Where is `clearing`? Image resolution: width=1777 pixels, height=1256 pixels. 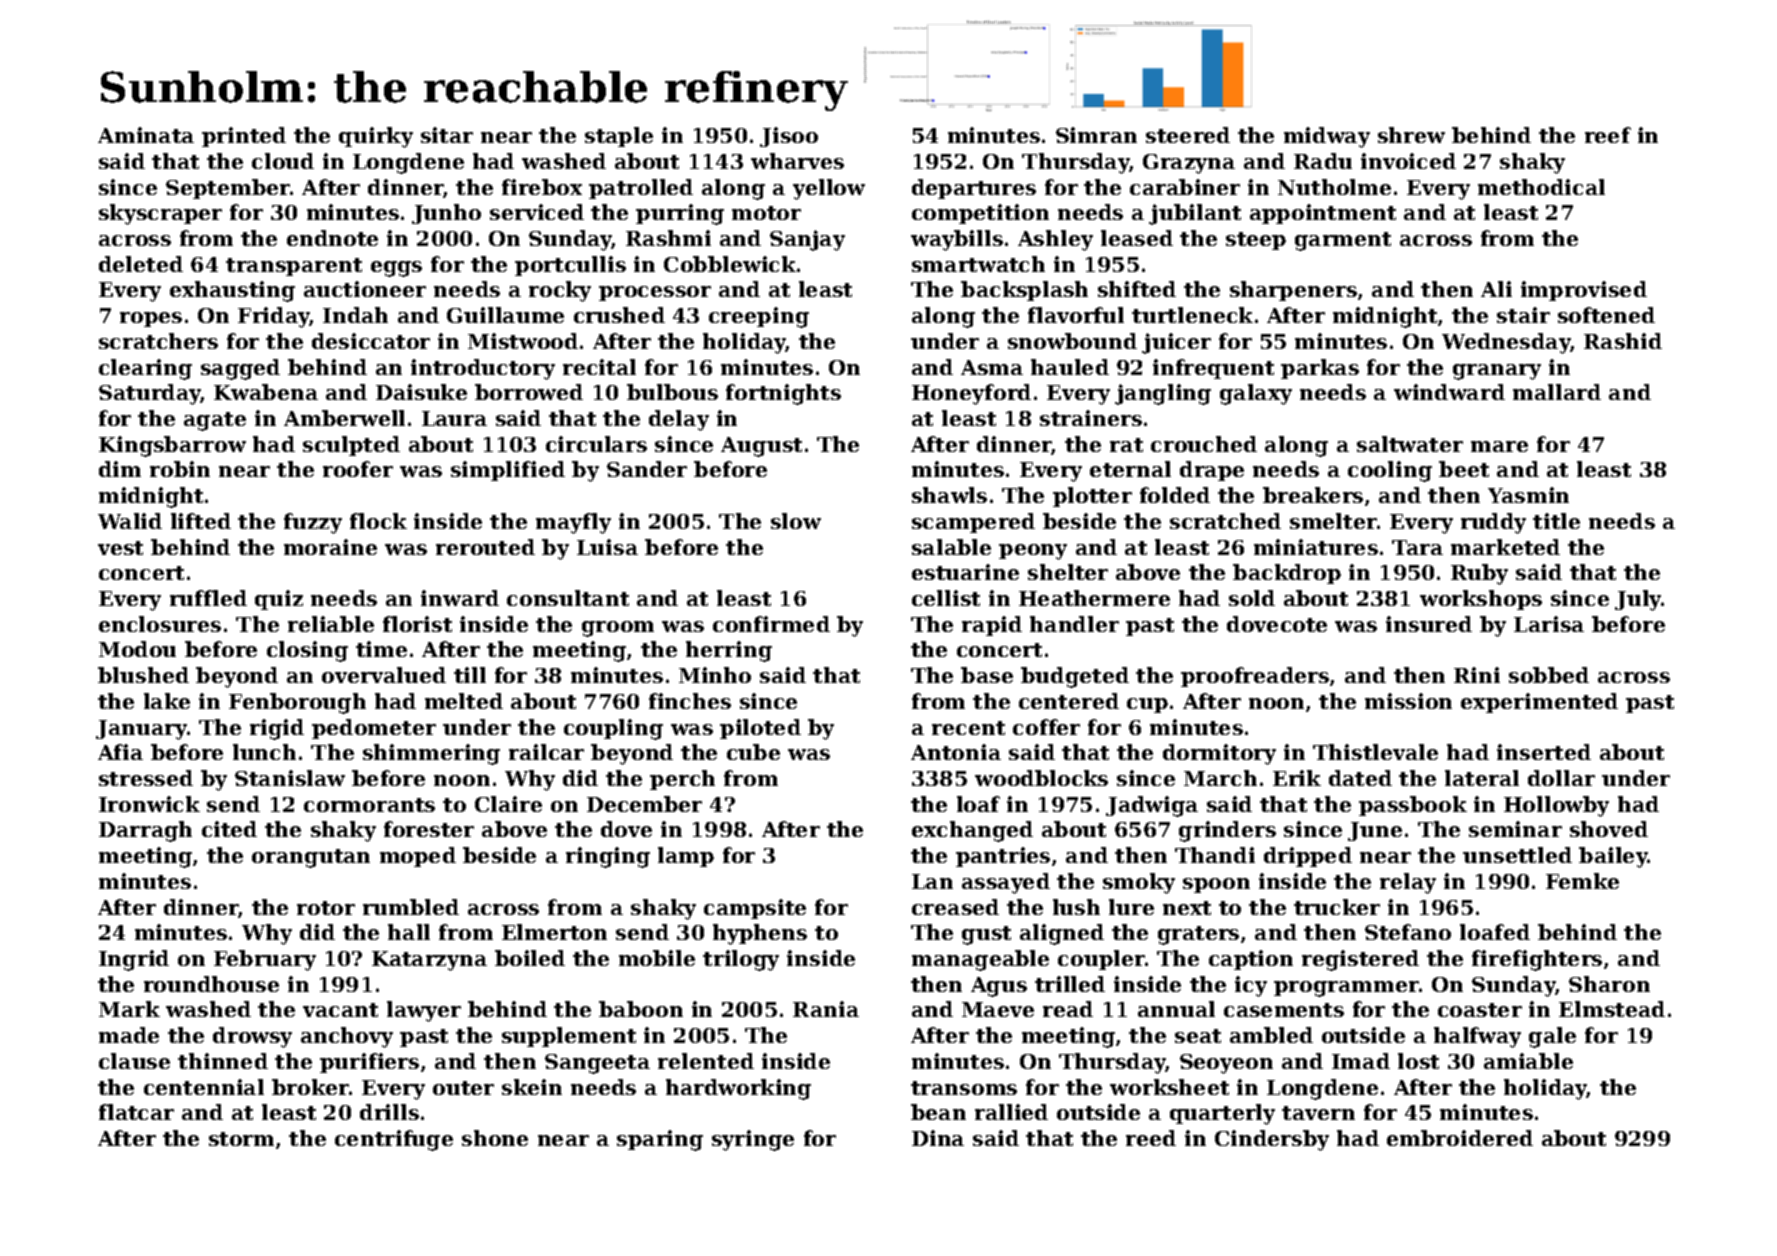
clearing is located at coordinates (145, 369).
